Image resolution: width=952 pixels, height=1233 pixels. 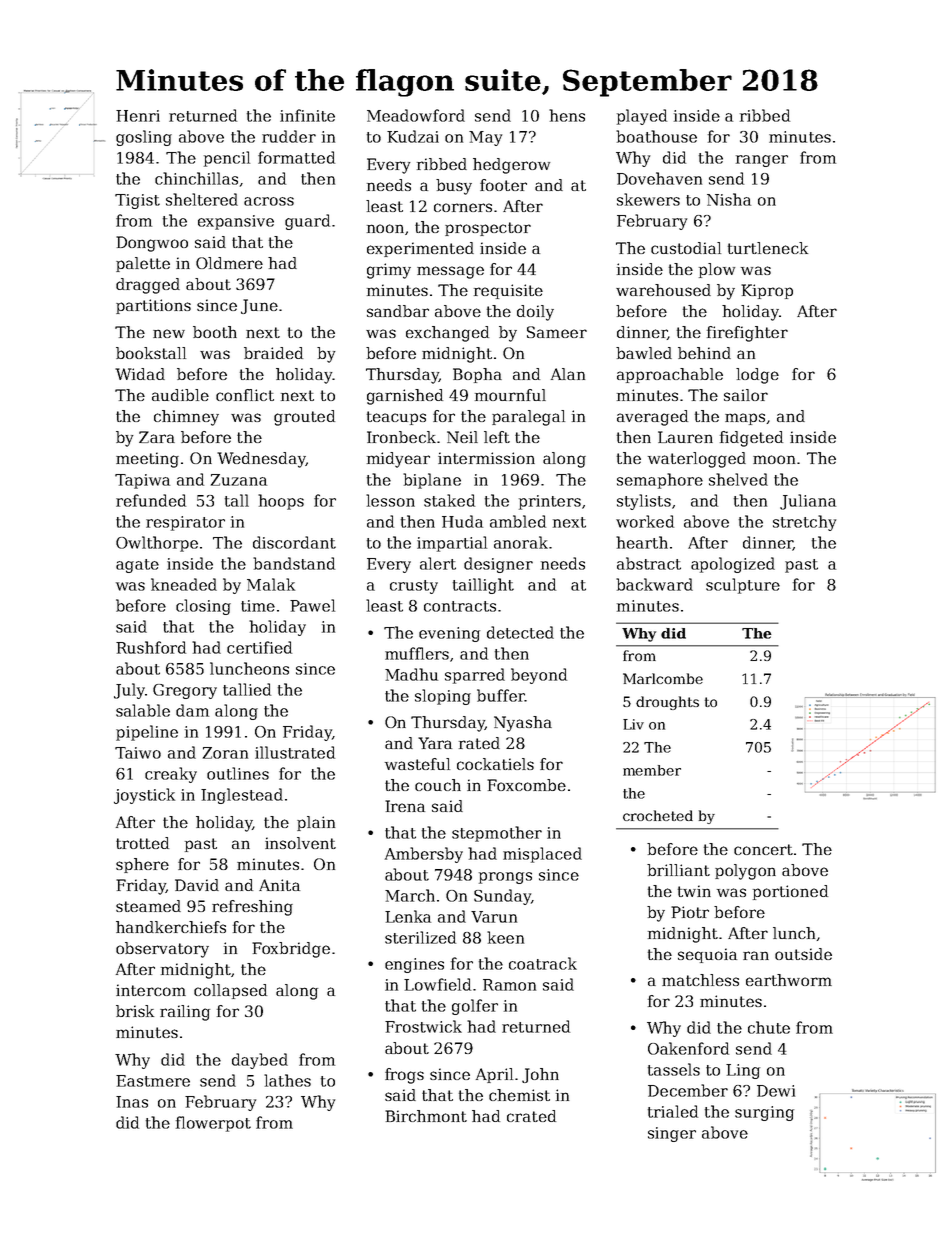 What do you see at coordinates (213, 1124) in the screenshot?
I see `flowerpot` at bounding box center [213, 1124].
